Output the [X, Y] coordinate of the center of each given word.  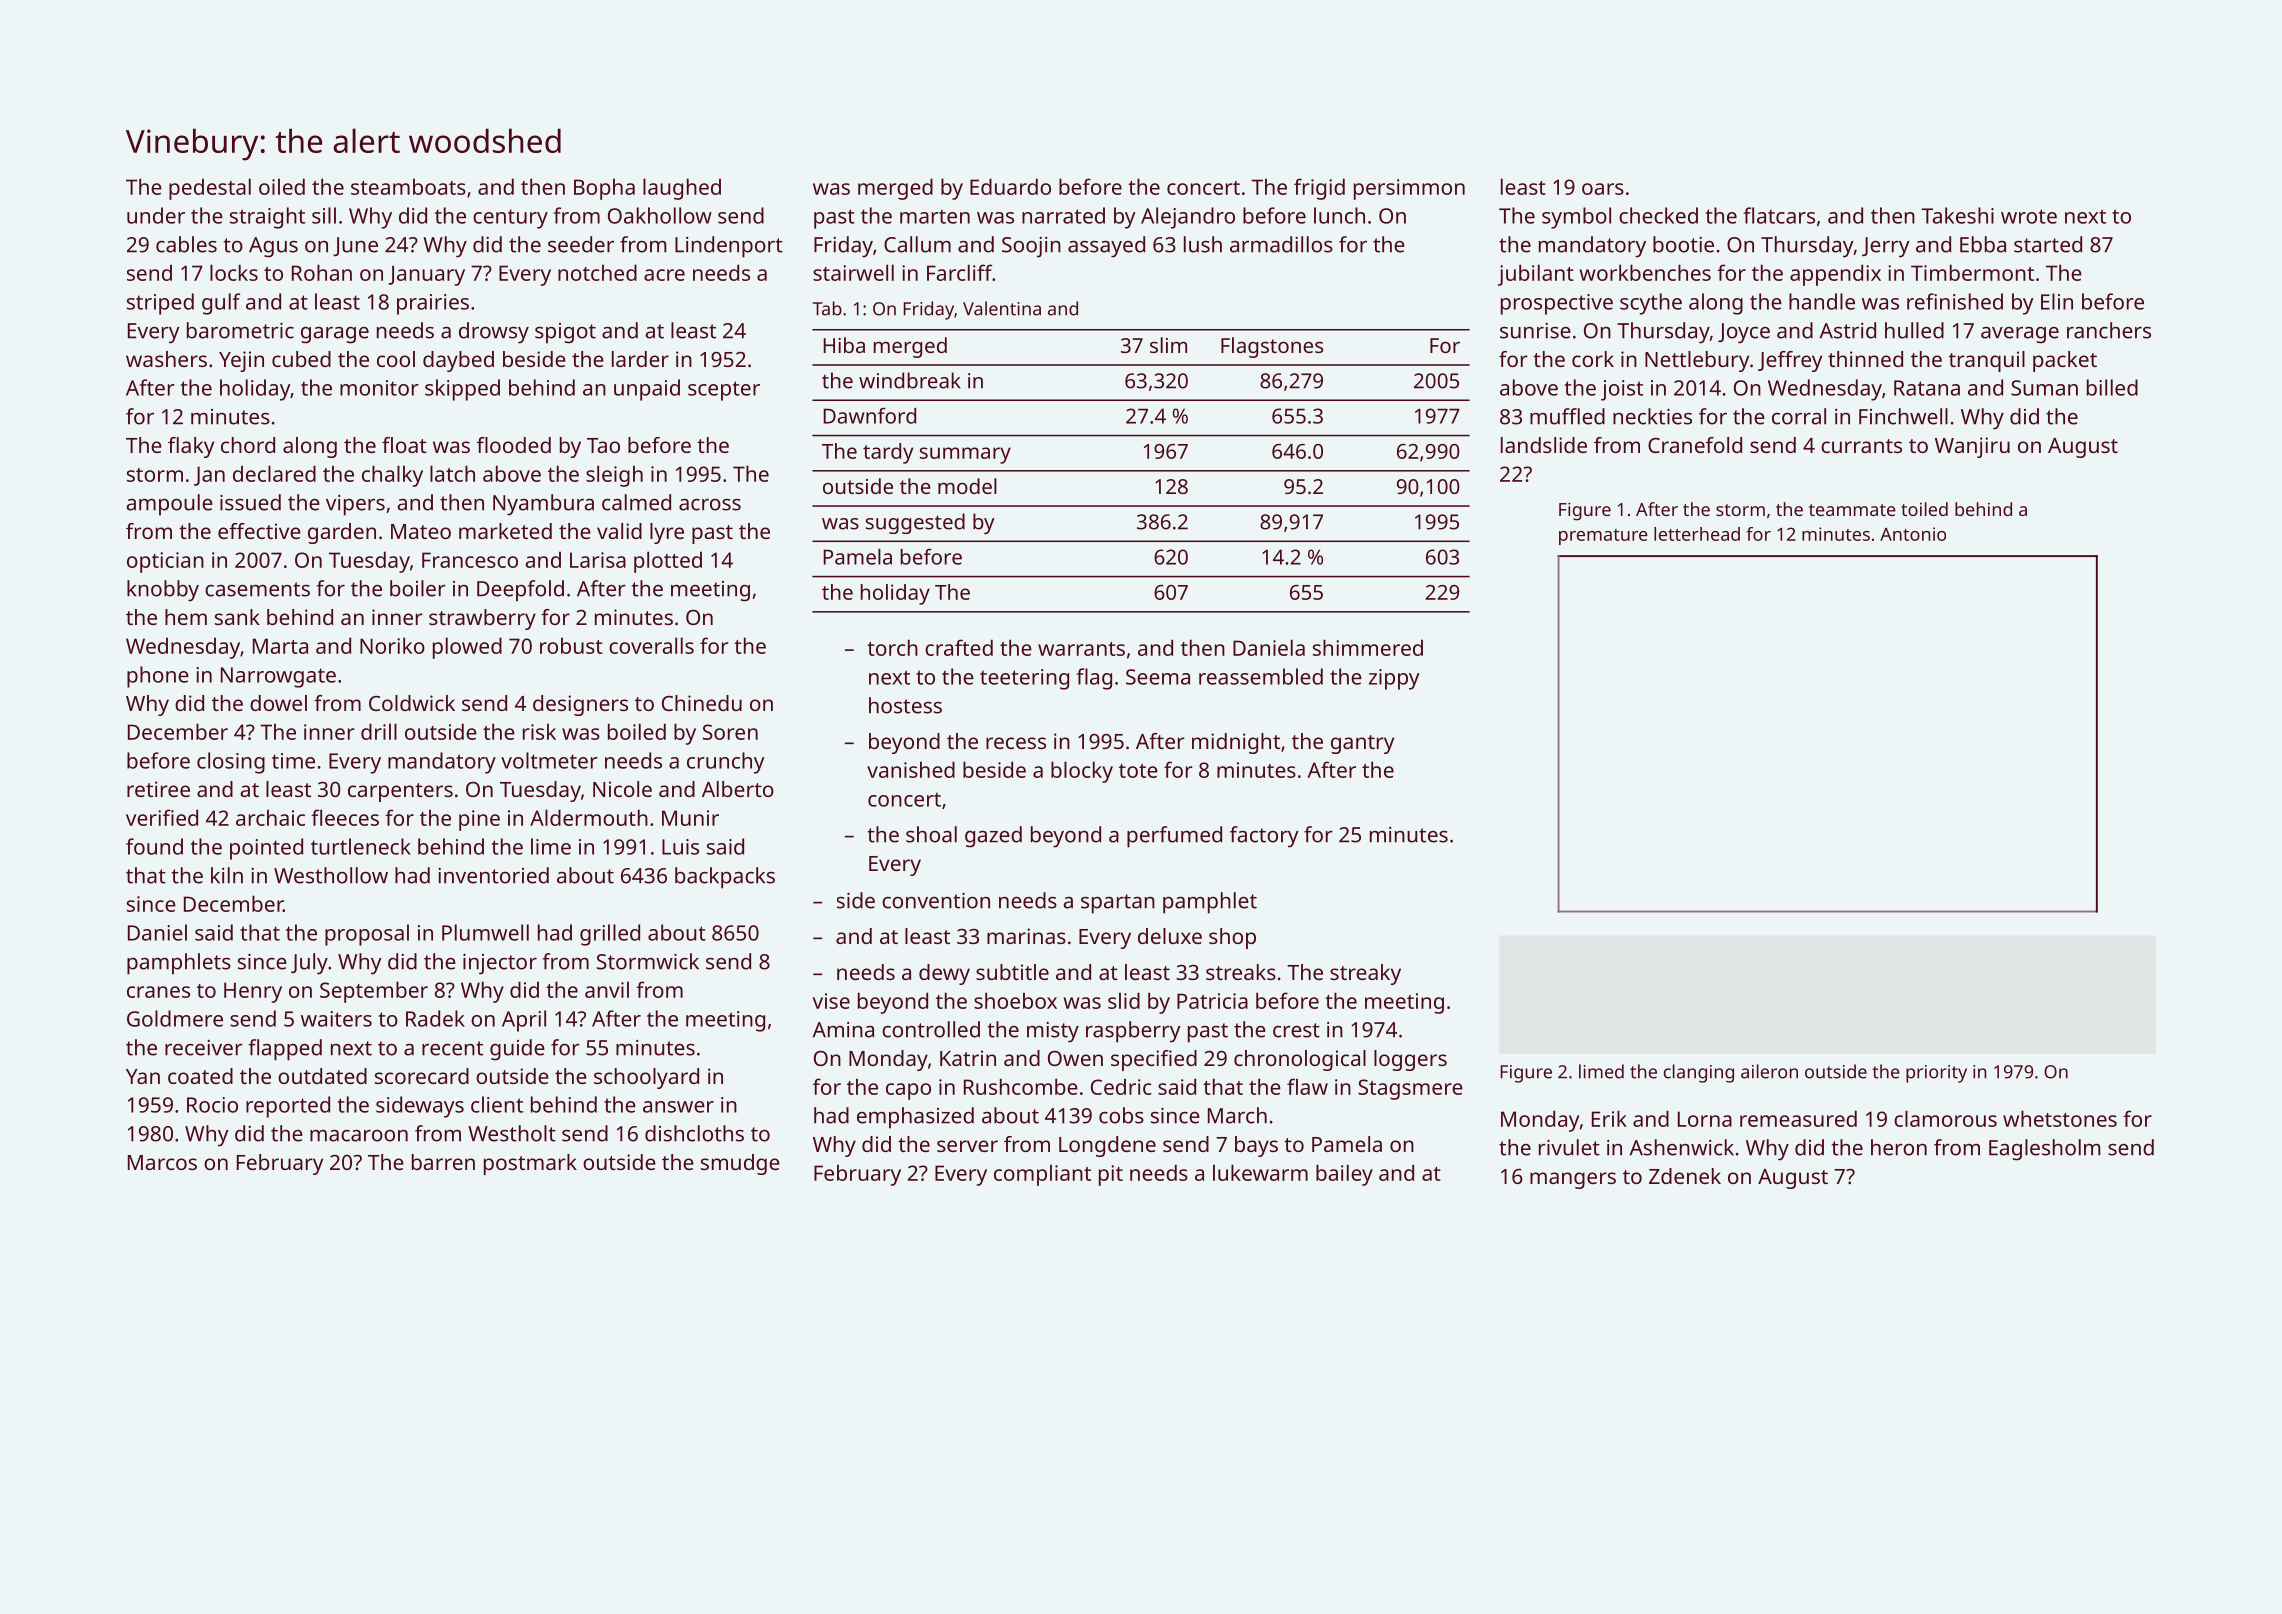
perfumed [1174, 837]
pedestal [210, 189]
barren [443, 1162]
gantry [1362, 744]
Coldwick [412, 703]
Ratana [1927, 388]
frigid [1319, 189]
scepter [724, 391]
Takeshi [1957, 215]
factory [1264, 837]
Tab [827, 308]
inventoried [493, 875]
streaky [1365, 974]
